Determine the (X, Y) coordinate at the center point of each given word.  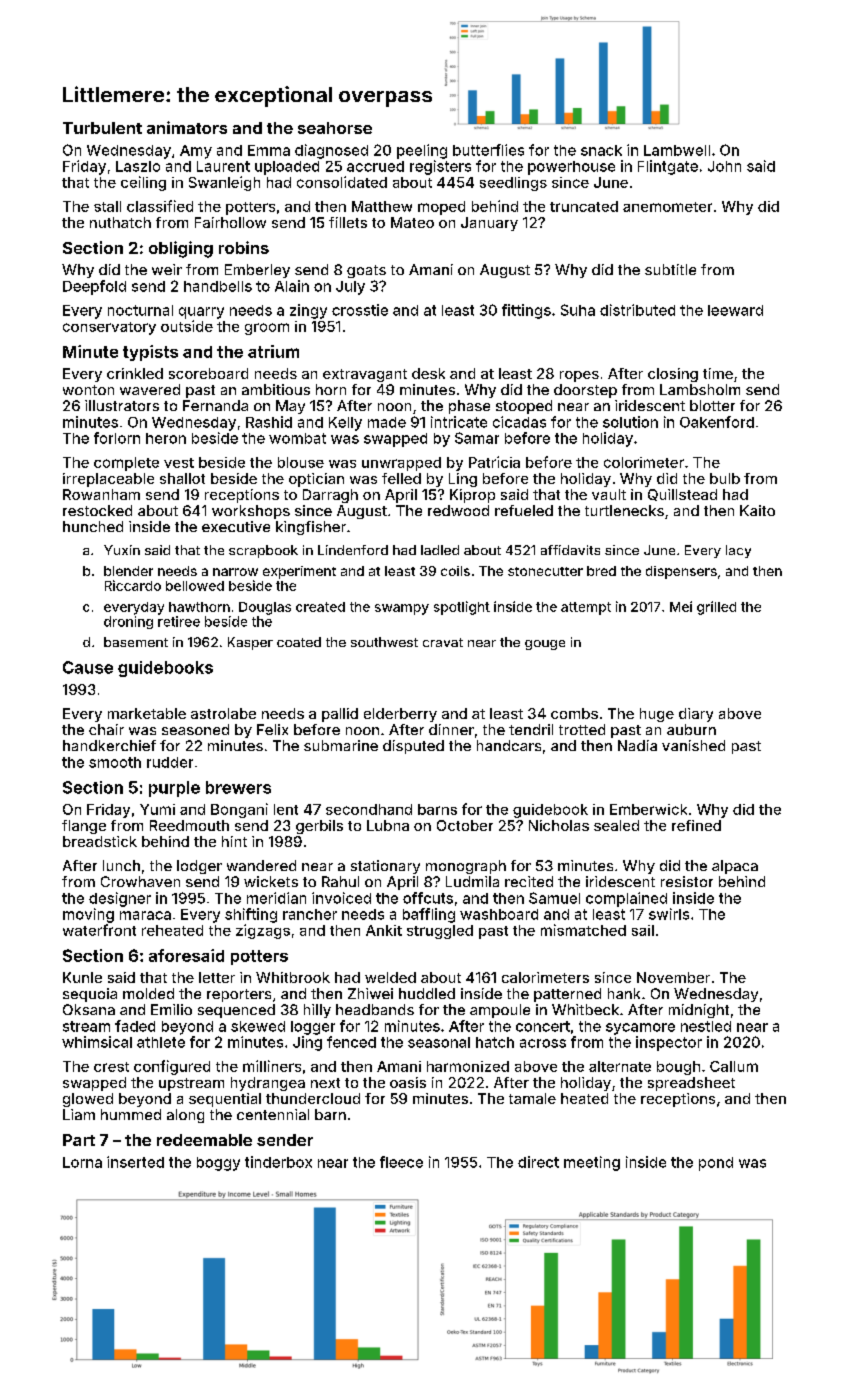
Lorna (82, 1162)
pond (716, 1164)
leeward (735, 310)
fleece (401, 1162)
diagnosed (331, 151)
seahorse (335, 128)
